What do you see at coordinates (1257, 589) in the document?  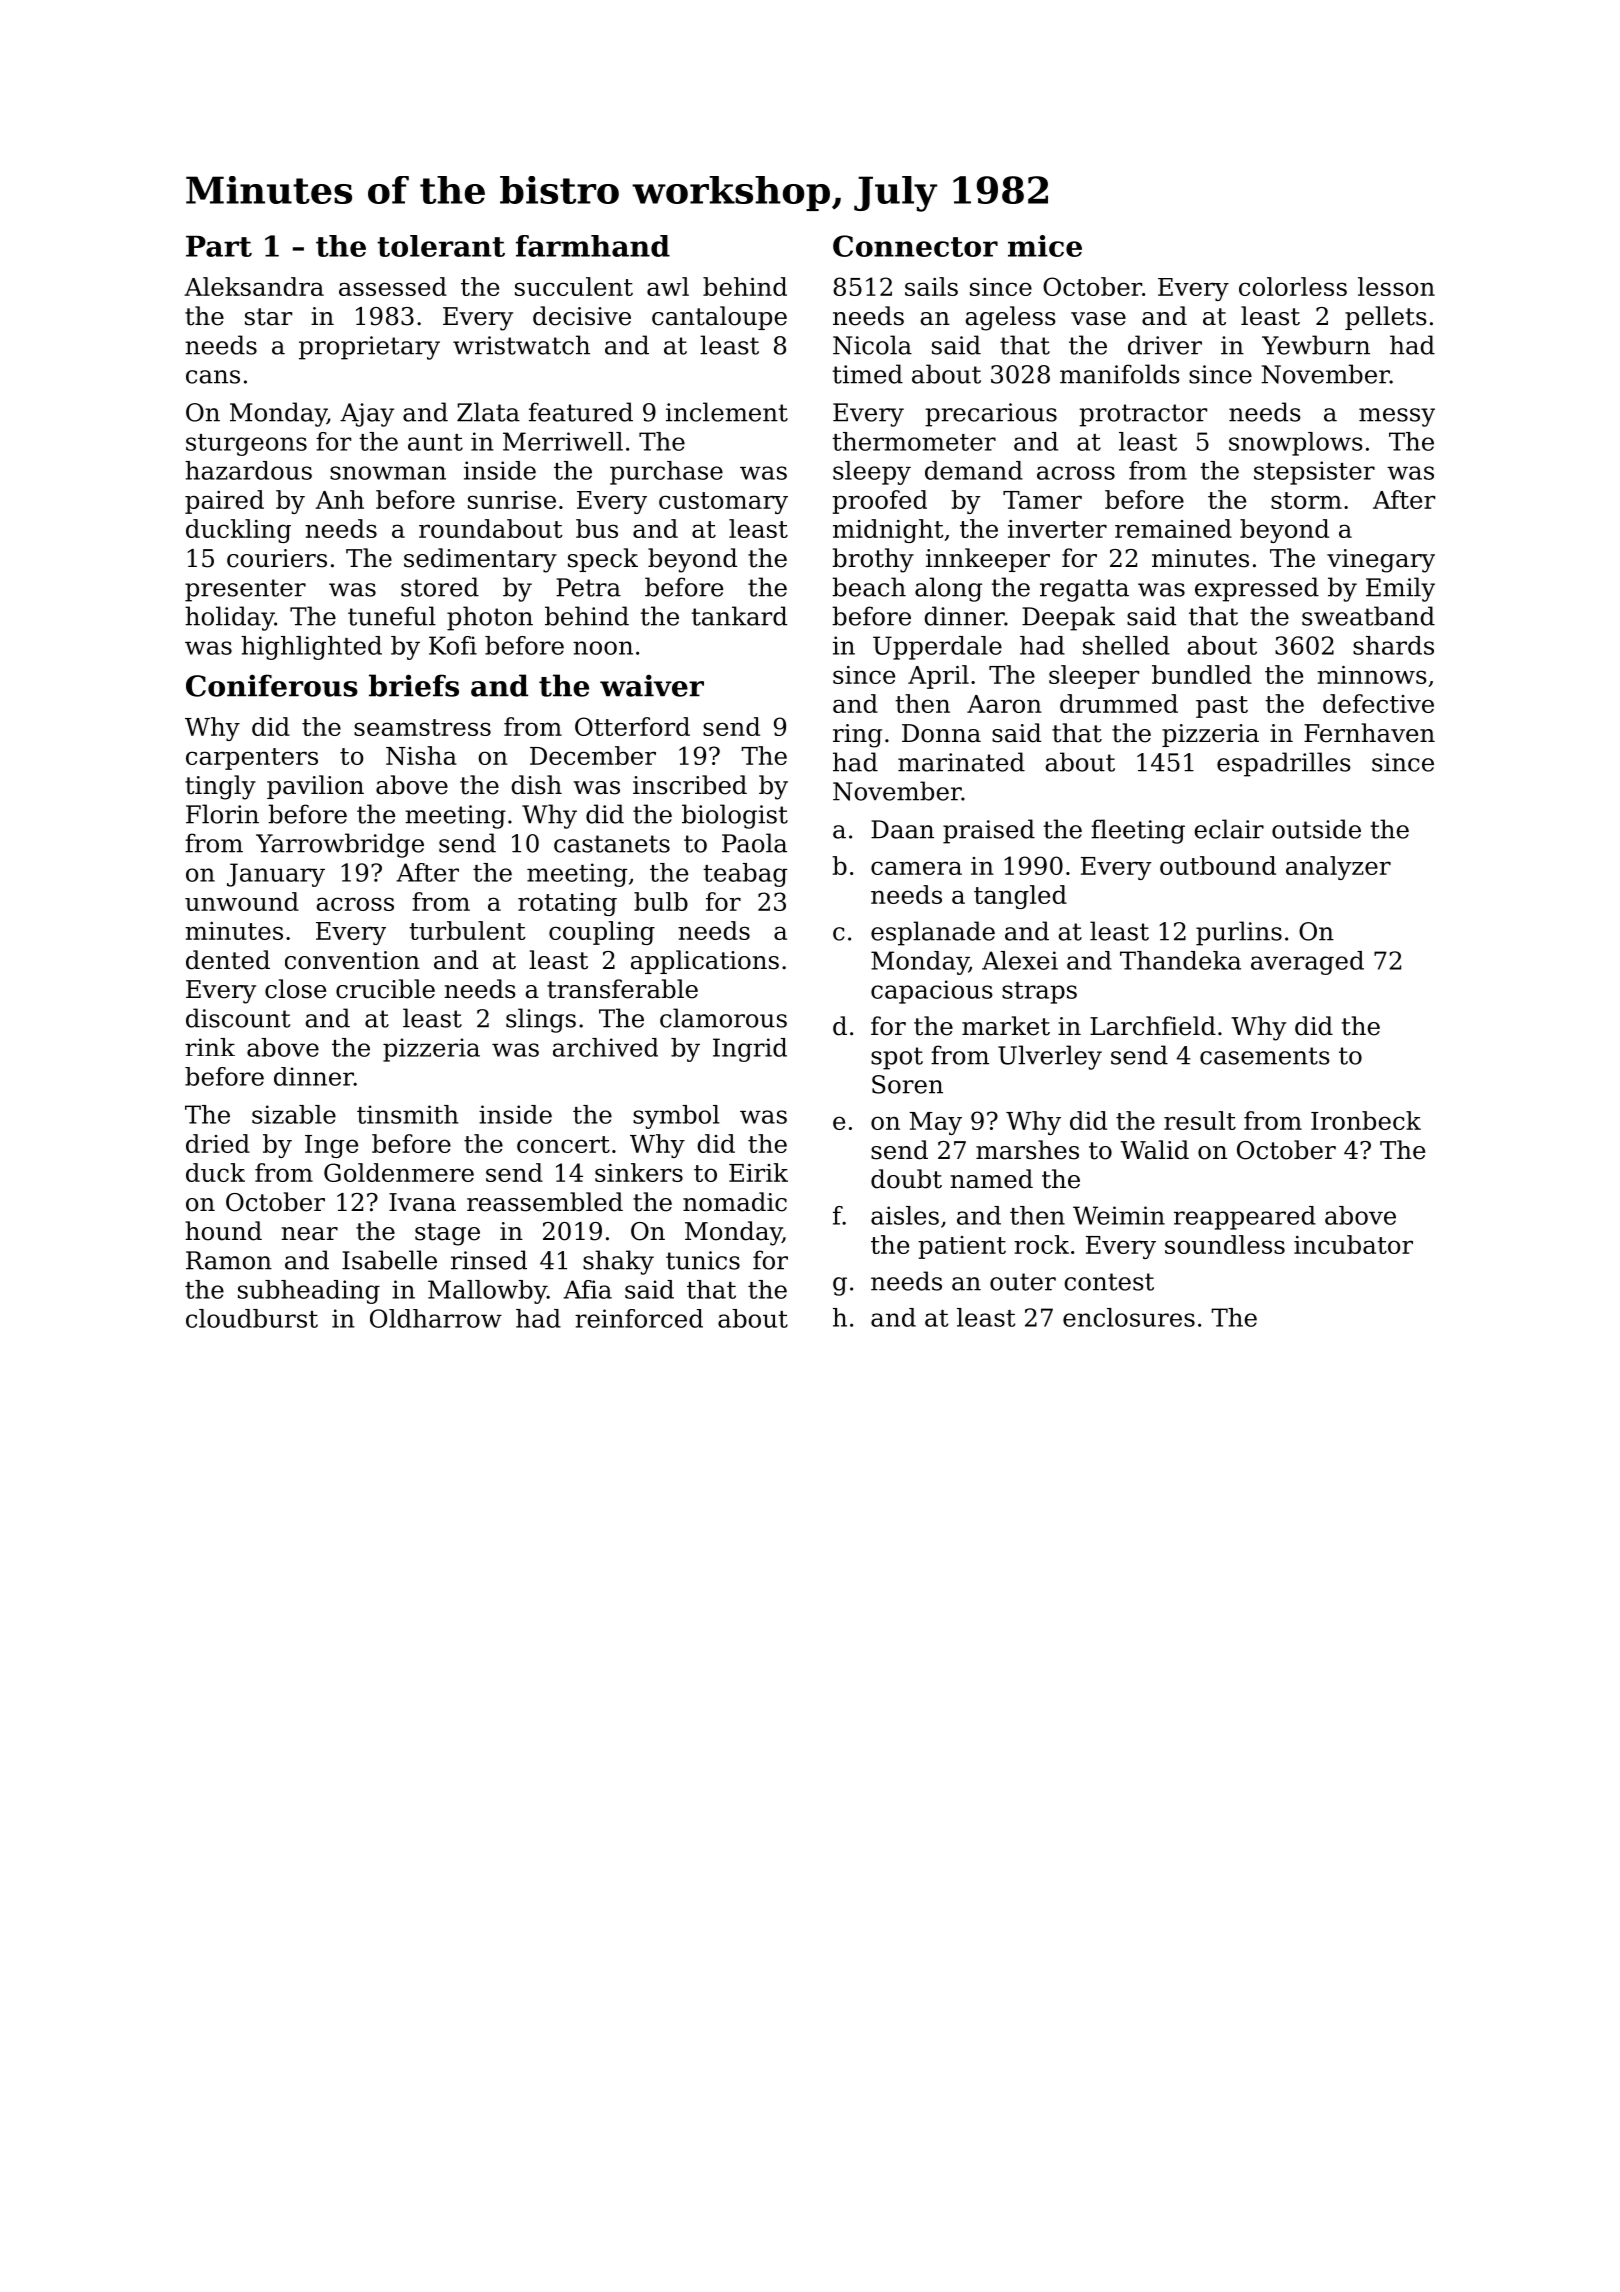 I see `expressed` at bounding box center [1257, 589].
